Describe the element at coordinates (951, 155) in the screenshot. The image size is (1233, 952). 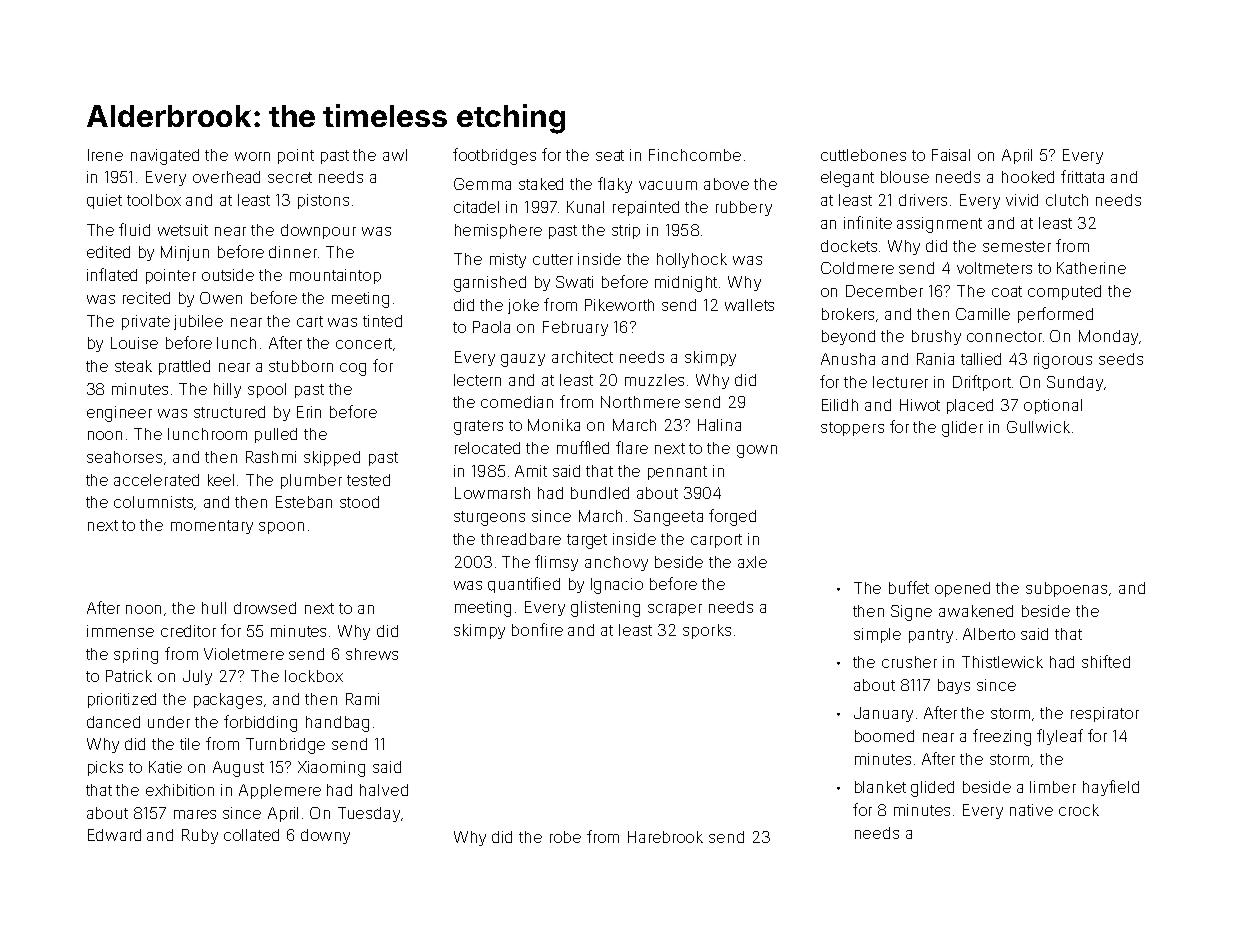
I see `Faisal` at that location.
